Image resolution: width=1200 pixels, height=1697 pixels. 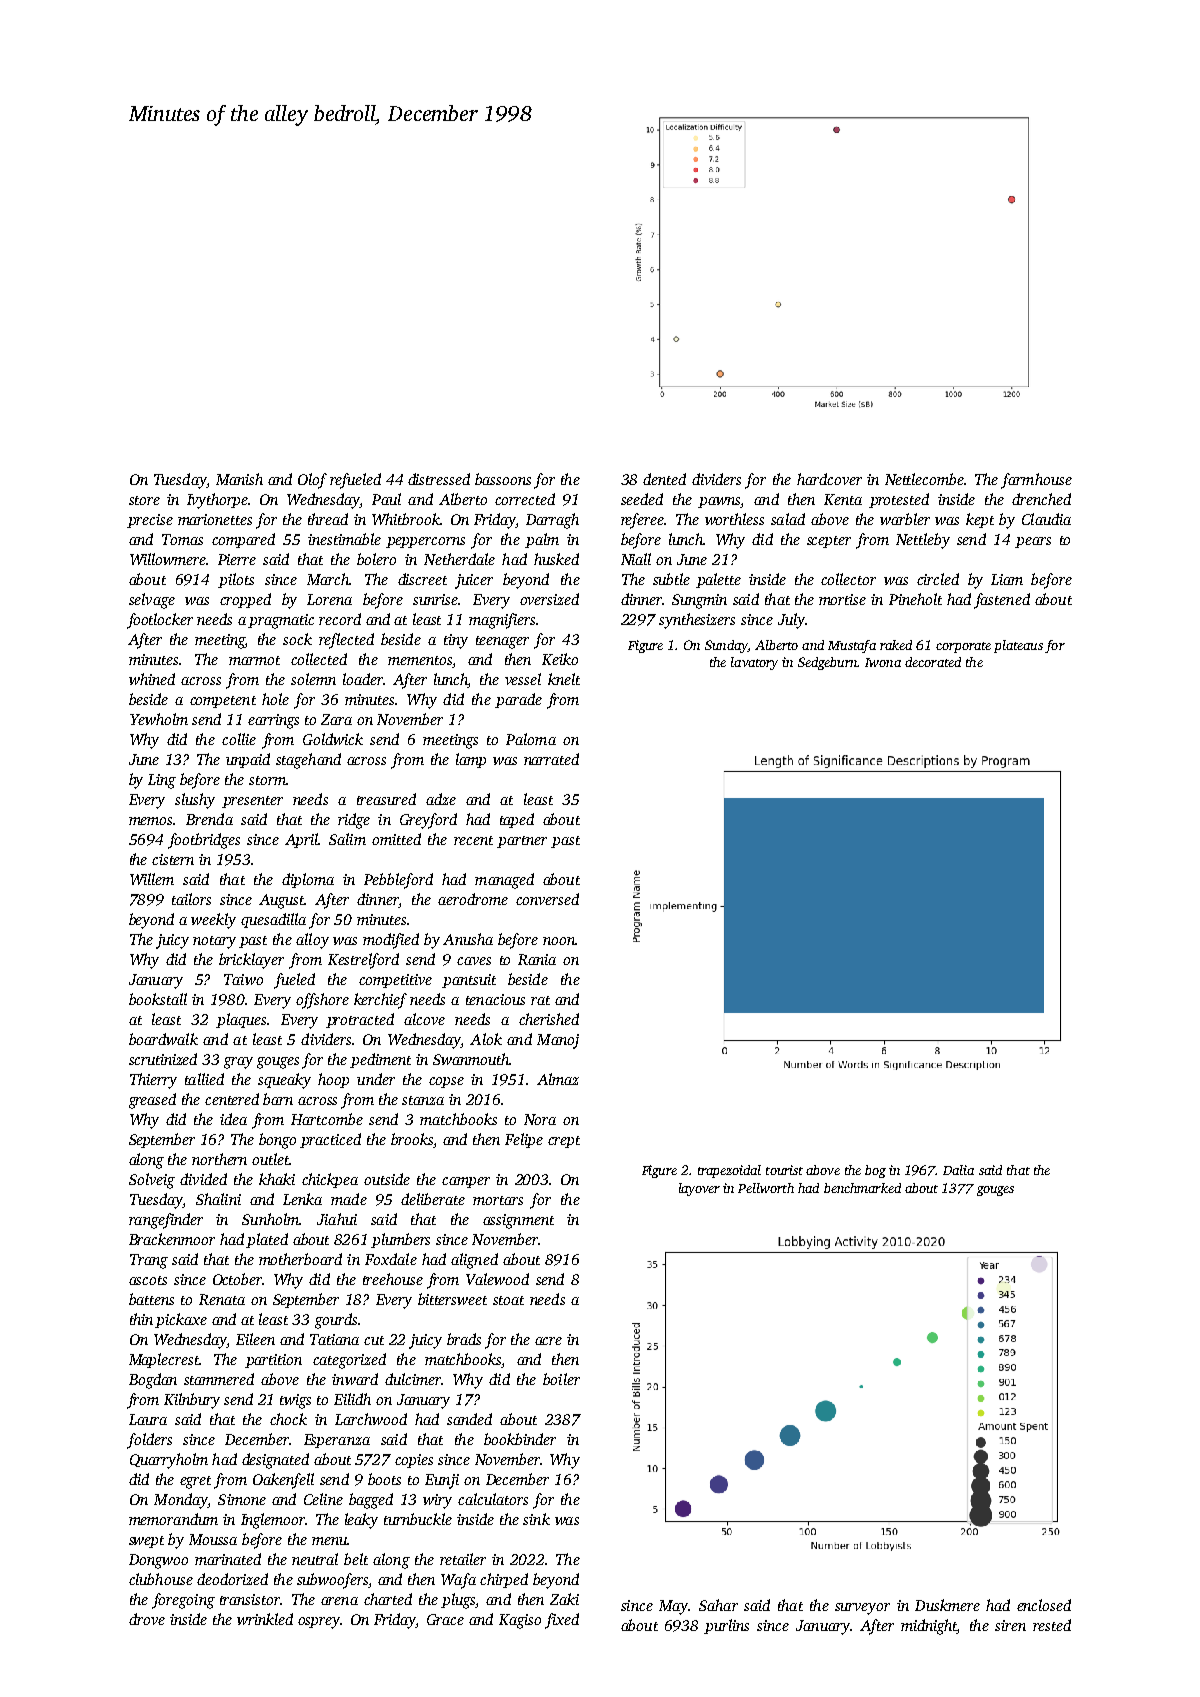 What do you see at coordinates (642, 521) in the page?
I see `referee` at bounding box center [642, 521].
